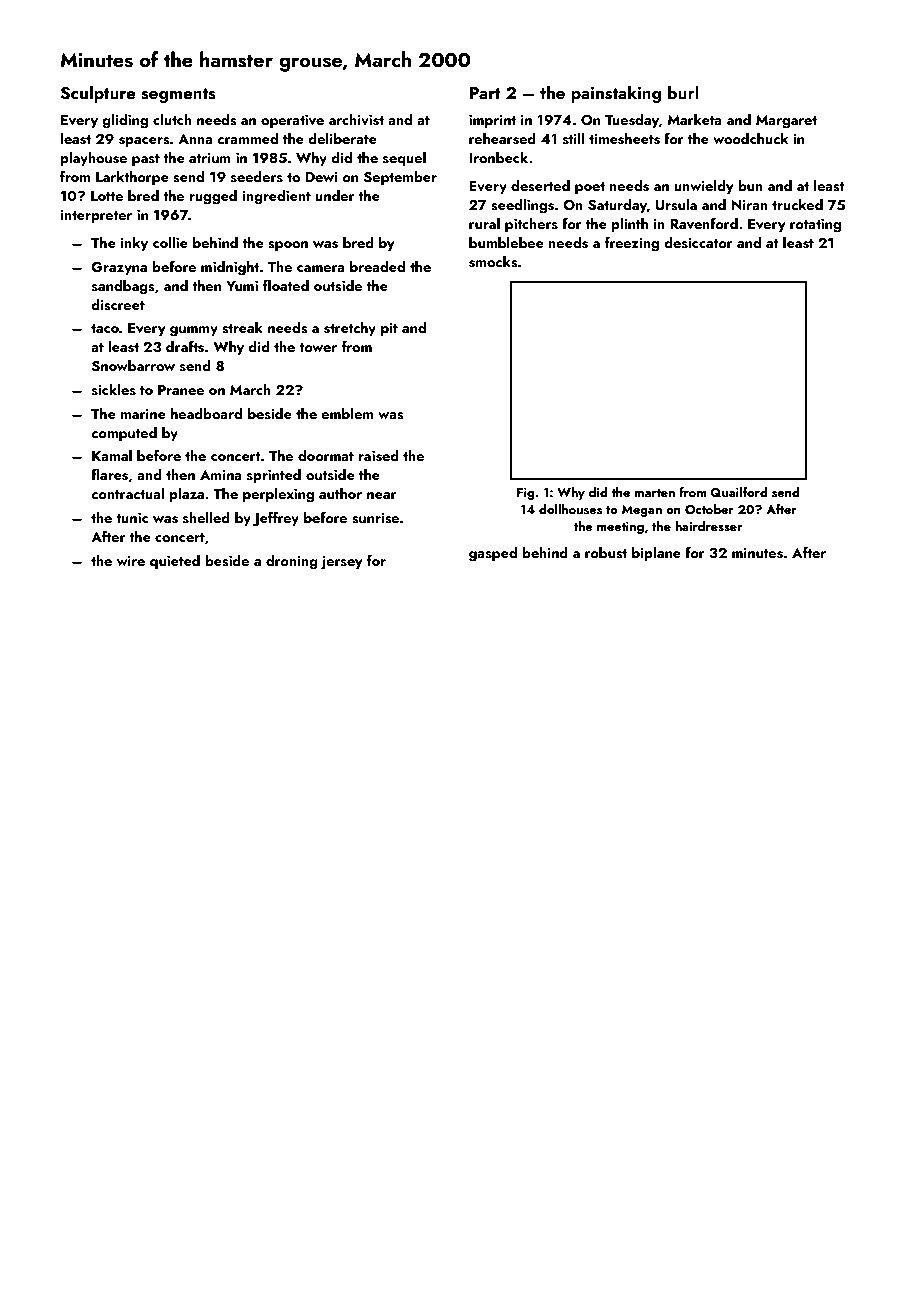 The image size is (908, 1316). I want to click on headboard, so click(206, 413).
